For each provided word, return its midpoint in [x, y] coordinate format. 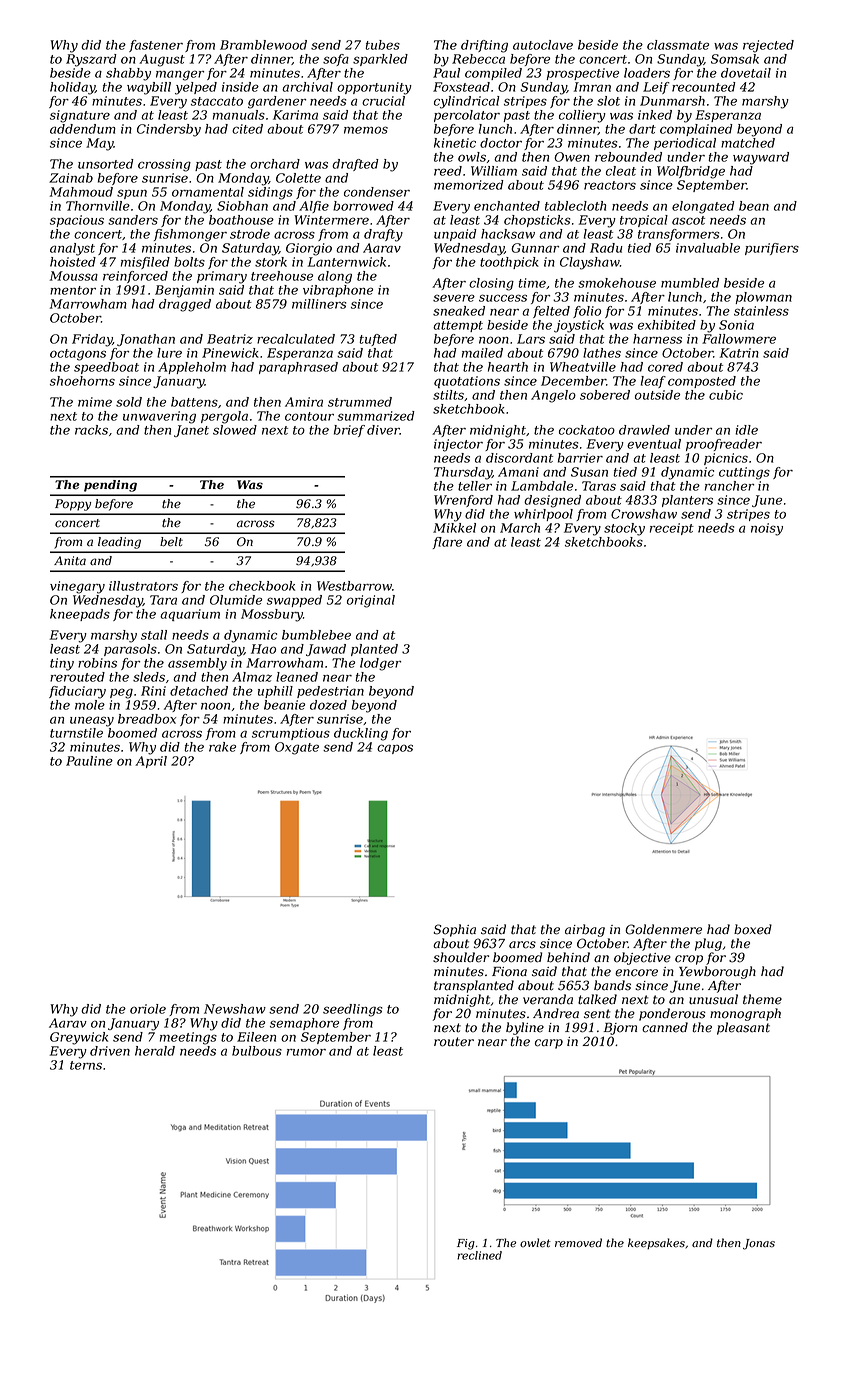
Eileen [256, 1037]
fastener [156, 46]
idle [746, 430]
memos [366, 130]
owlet [535, 1243]
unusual [713, 999]
